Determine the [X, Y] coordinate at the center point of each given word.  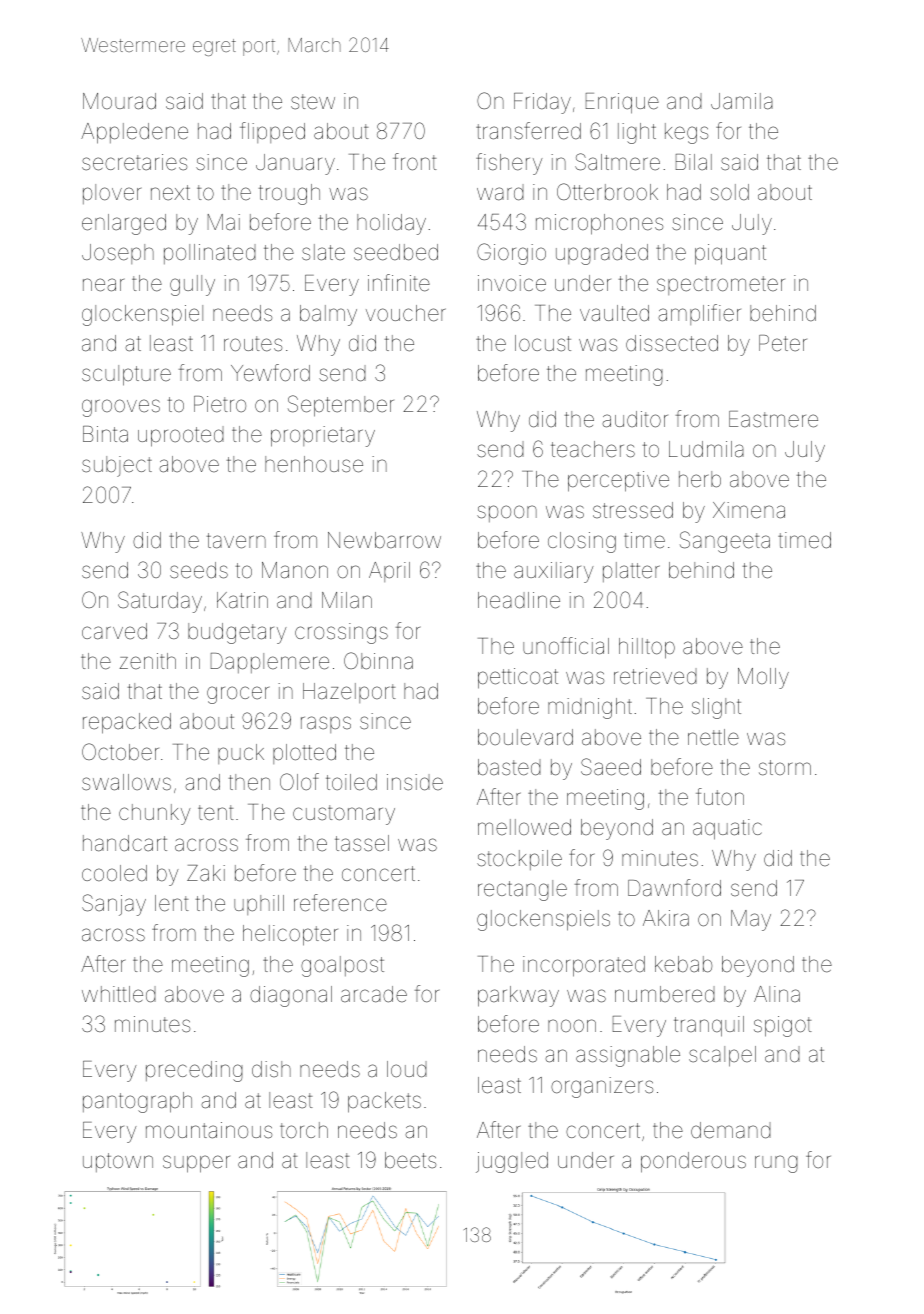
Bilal [694, 162]
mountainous [209, 1130]
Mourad [119, 101]
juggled [512, 1162]
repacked [127, 723]
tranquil [709, 1026]
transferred [528, 131]
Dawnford [674, 888]
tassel [362, 843]
